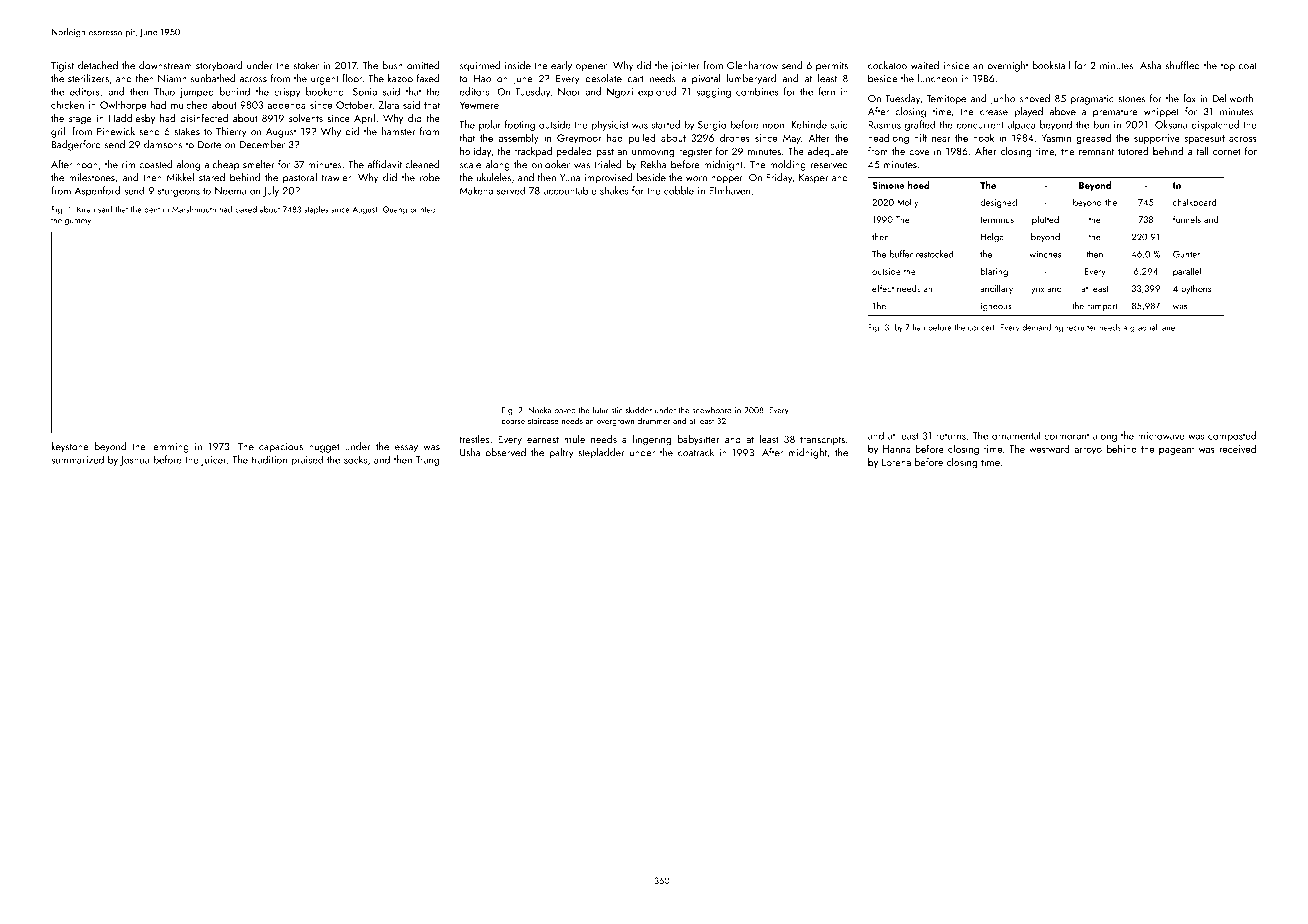 This screenshot has width=1308, height=924. What do you see at coordinates (1150, 65) in the screenshot?
I see `Asha` at bounding box center [1150, 65].
